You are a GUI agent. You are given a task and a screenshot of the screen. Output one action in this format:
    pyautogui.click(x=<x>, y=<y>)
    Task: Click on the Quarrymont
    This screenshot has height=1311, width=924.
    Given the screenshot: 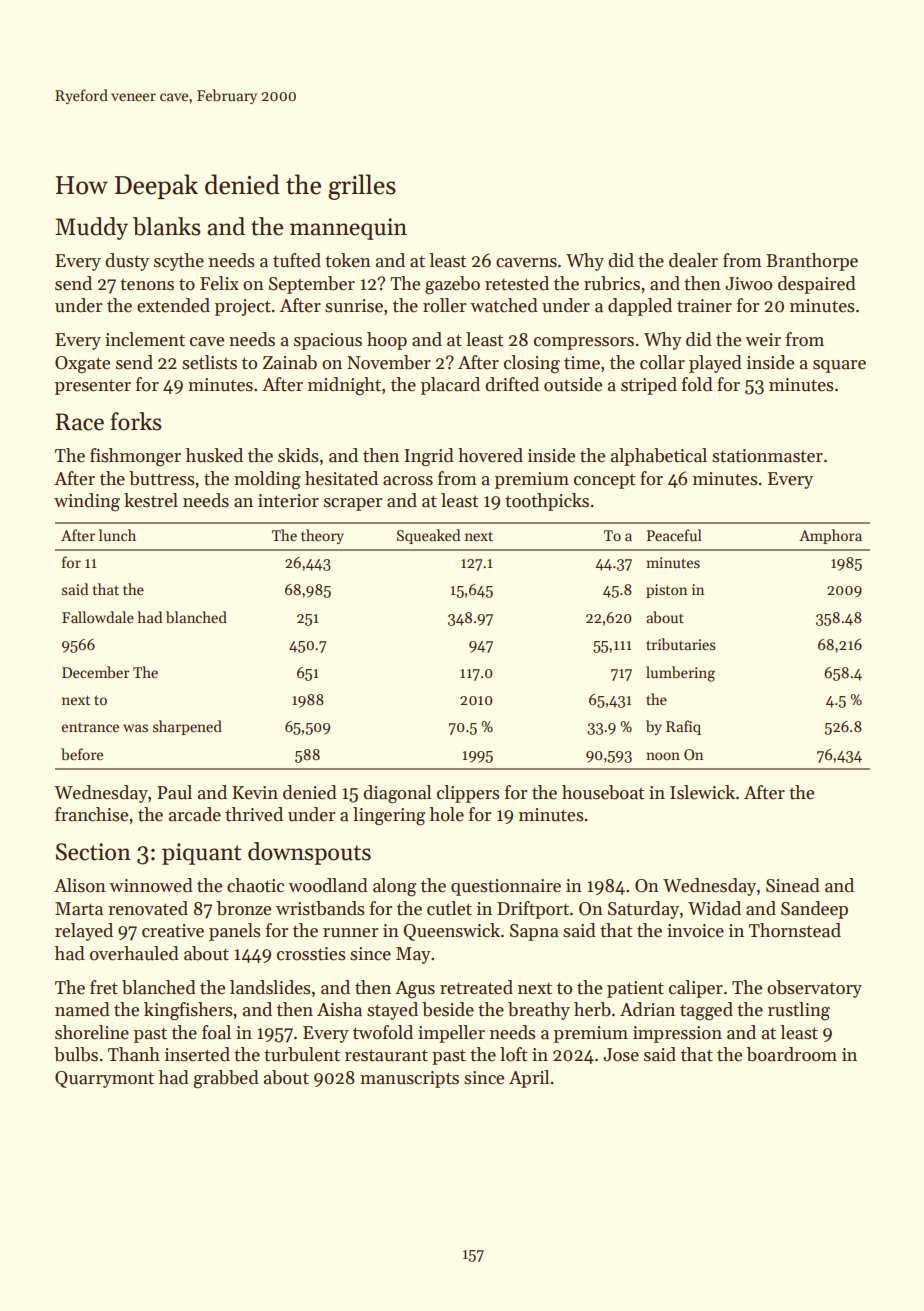 What is the action you would take?
    pyautogui.click(x=104, y=1079)
